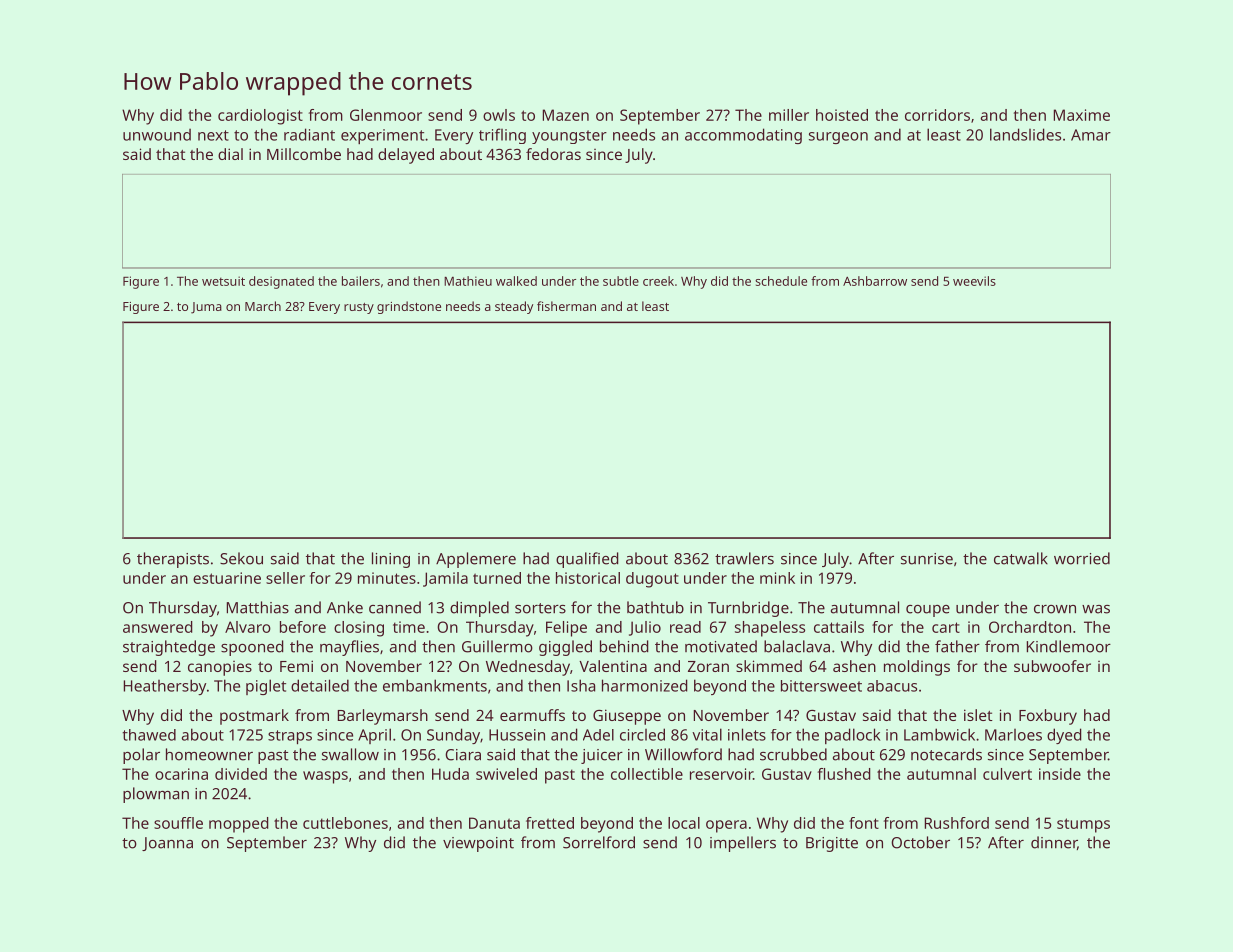 The width and height of the document is (1233, 952). I want to click on creek, so click(658, 281).
